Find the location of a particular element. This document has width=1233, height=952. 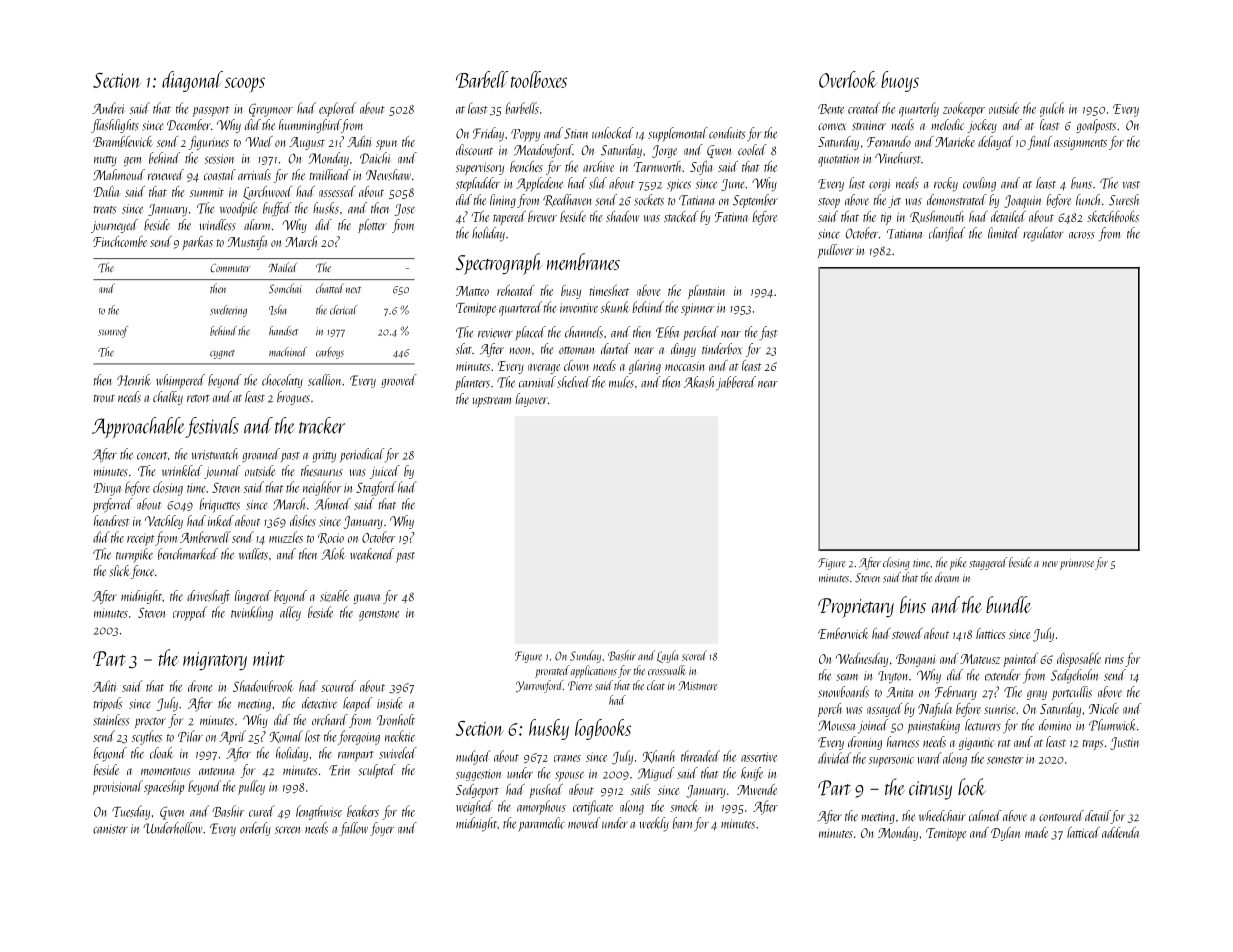

busy is located at coordinates (571, 292).
